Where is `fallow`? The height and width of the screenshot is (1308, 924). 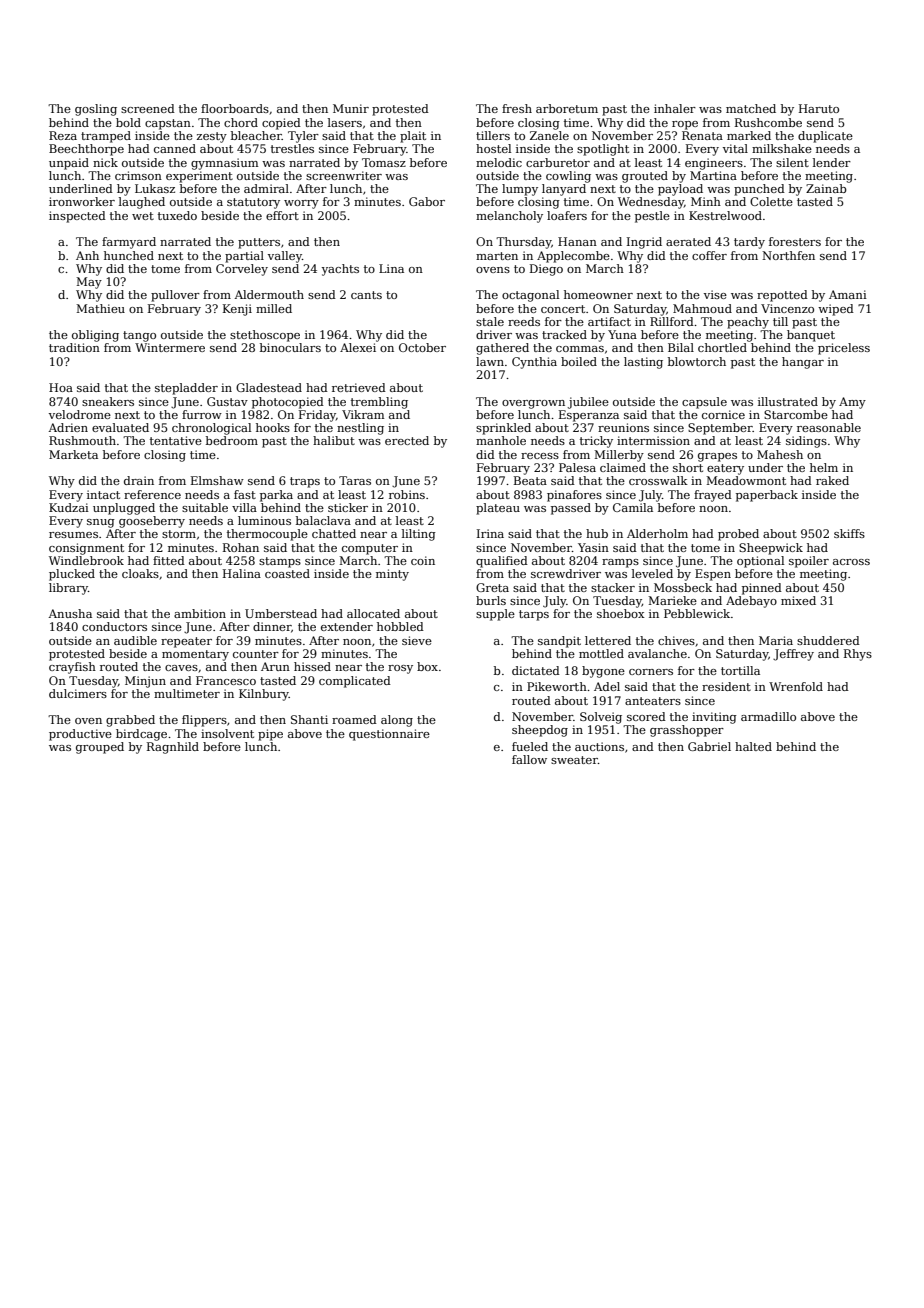 fallow is located at coordinates (529, 759).
